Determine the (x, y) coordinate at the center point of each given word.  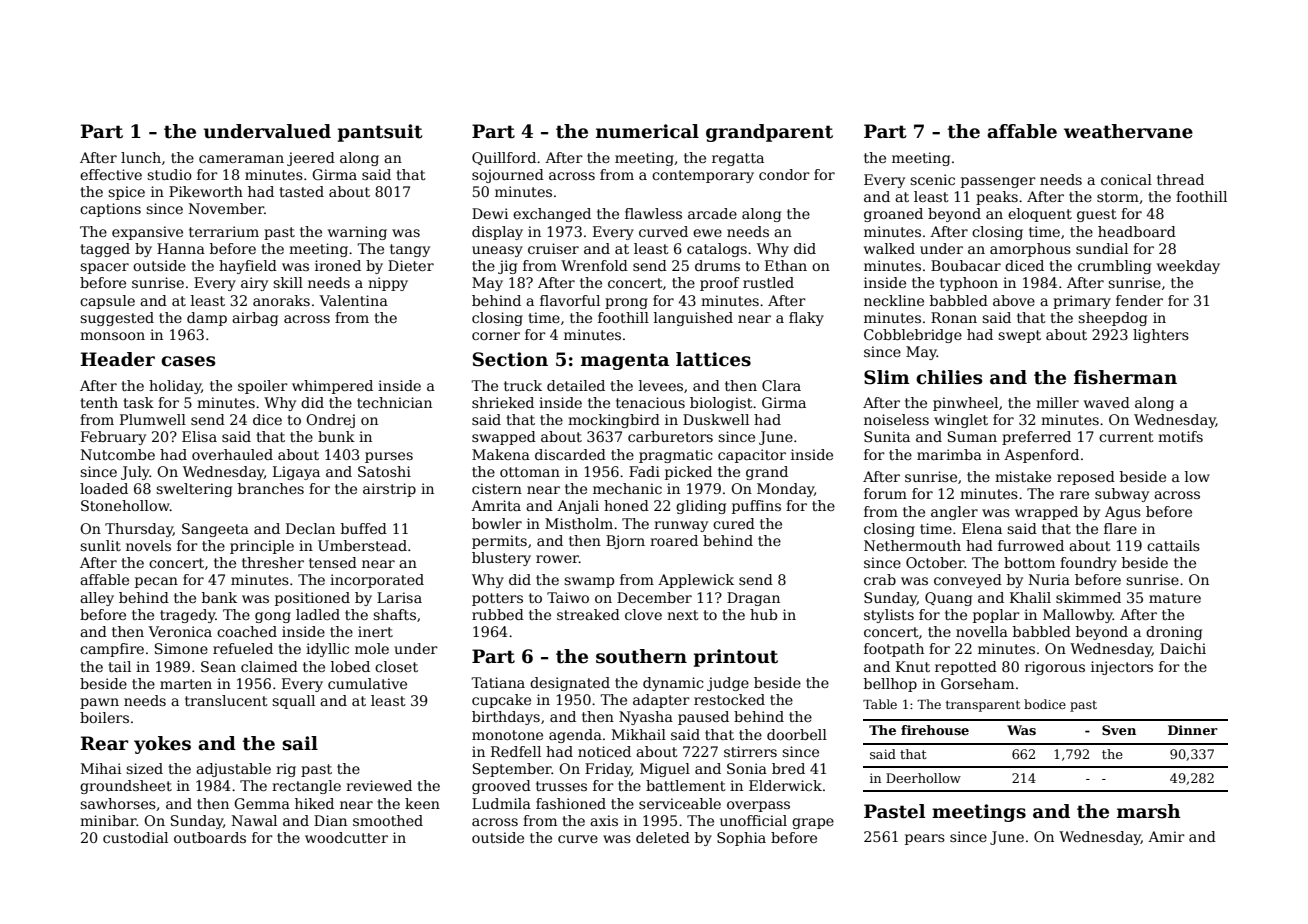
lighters (1161, 336)
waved (1107, 402)
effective (111, 174)
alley (97, 599)
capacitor (752, 456)
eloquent (1040, 215)
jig (507, 267)
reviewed (379, 785)
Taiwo (568, 597)
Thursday (139, 530)
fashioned (571, 803)
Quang (948, 599)
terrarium (224, 231)
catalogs (717, 250)
